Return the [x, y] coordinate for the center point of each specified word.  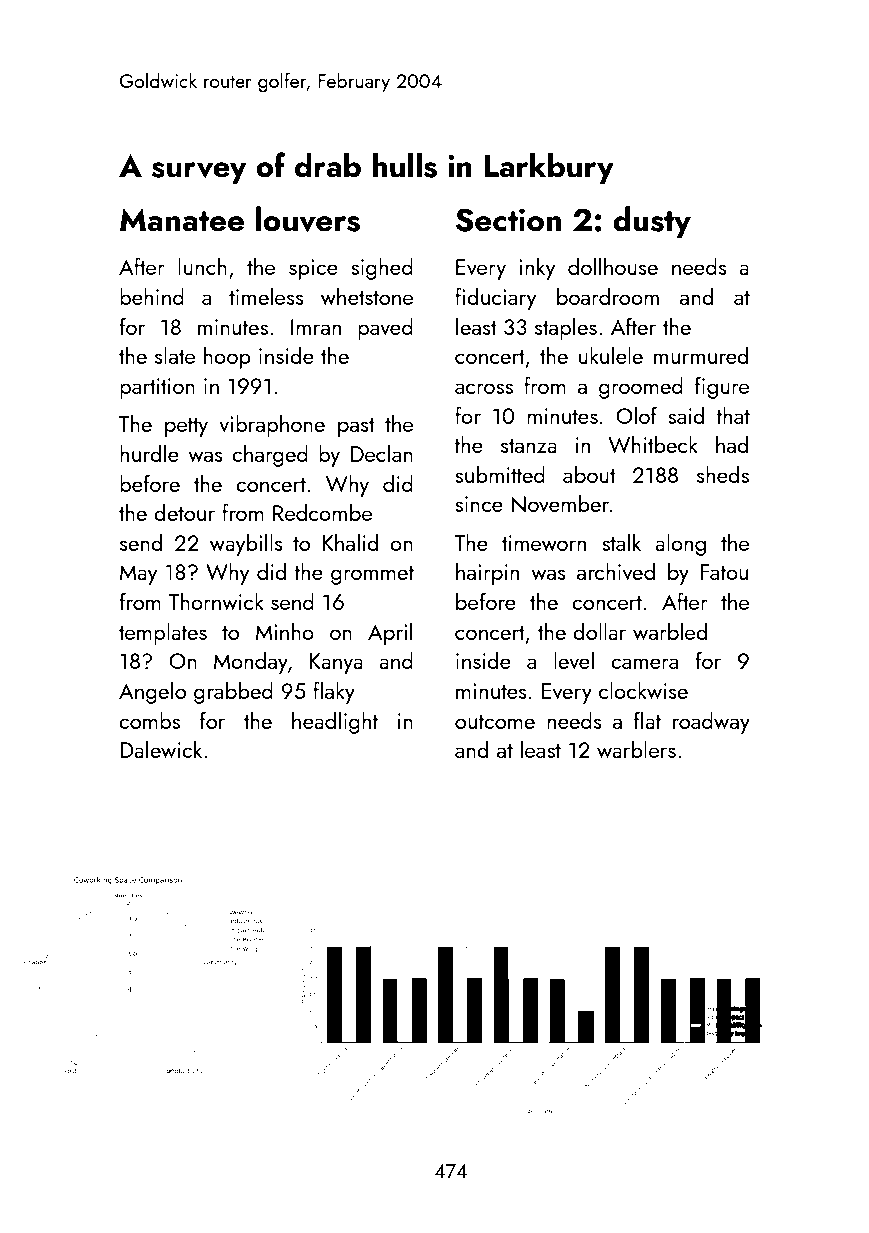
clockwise [643, 690]
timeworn [544, 543]
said [686, 415]
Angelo [152, 692]
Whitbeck [653, 444]
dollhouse [613, 266]
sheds [723, 474]
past [356, 427]
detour [184, 512]
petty [186, 427]
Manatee [182, 220]
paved [385, 328]
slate [175, 355]
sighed [382, 268]
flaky [334, 692]
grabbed [233, 692]
